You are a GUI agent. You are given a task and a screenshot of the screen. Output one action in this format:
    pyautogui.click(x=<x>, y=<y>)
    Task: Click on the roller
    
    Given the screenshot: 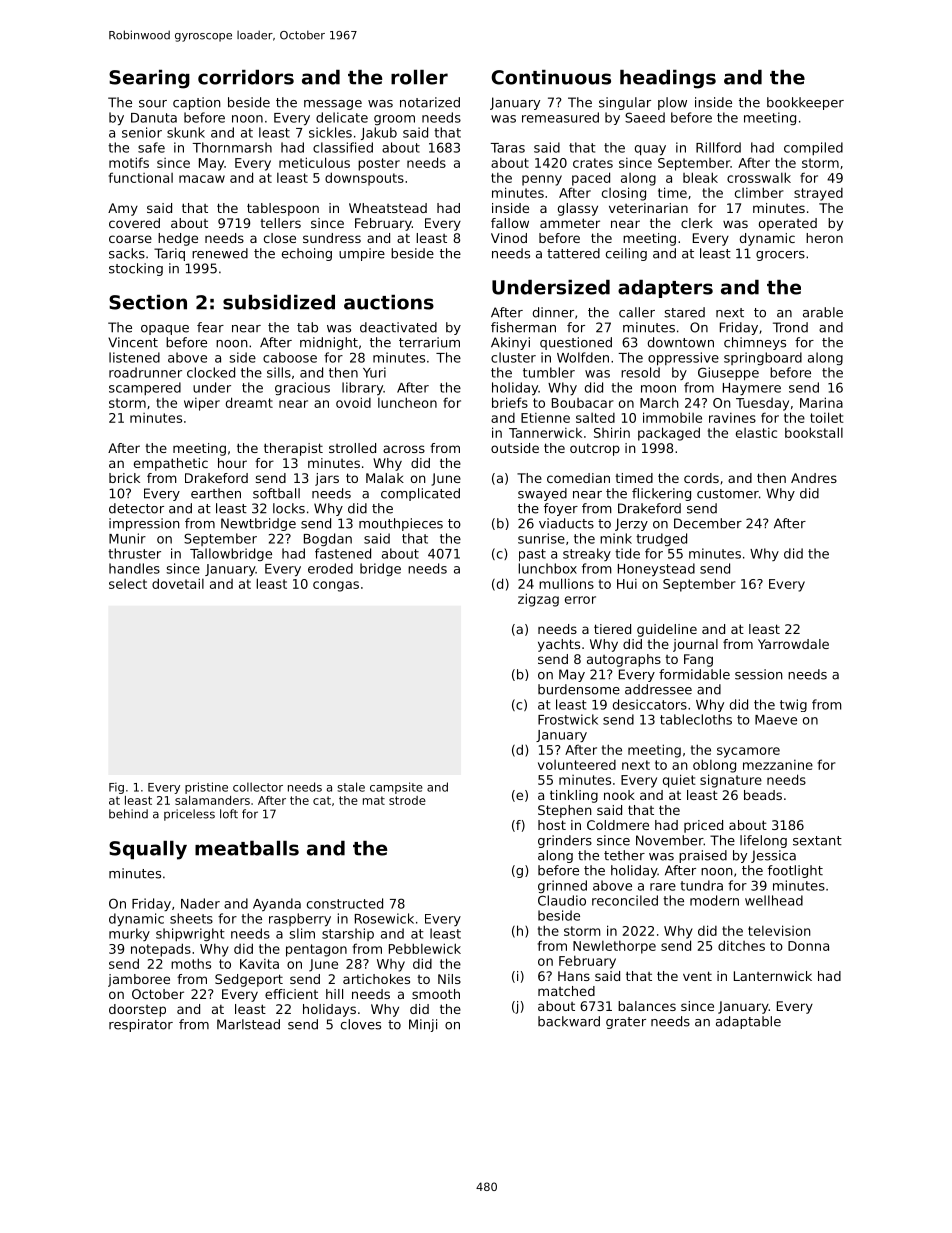 What is the action you would take?
    pyautogui.click(x=419, y=77)
